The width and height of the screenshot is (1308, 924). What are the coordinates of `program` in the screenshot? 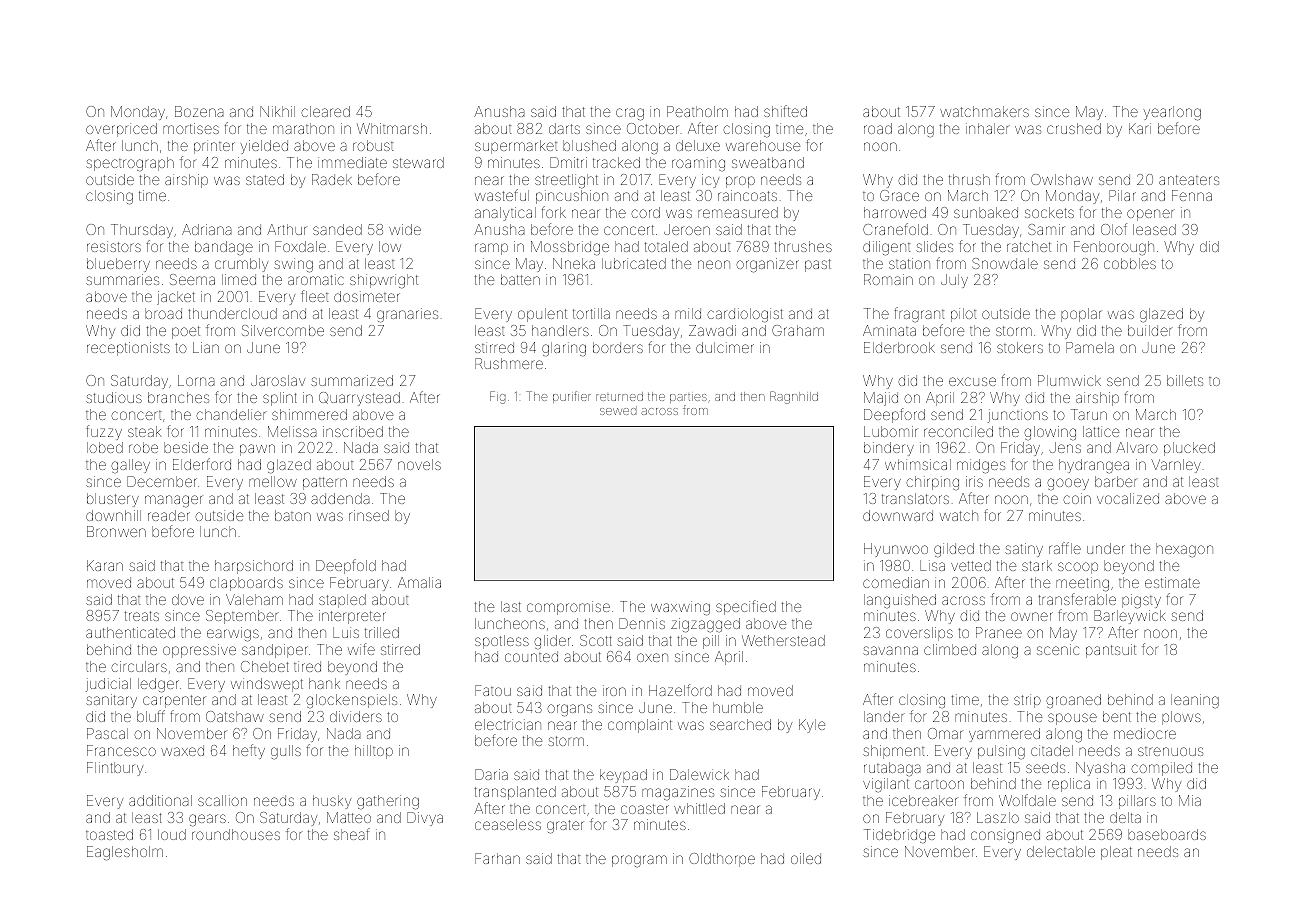 It's located at (639, 861).
